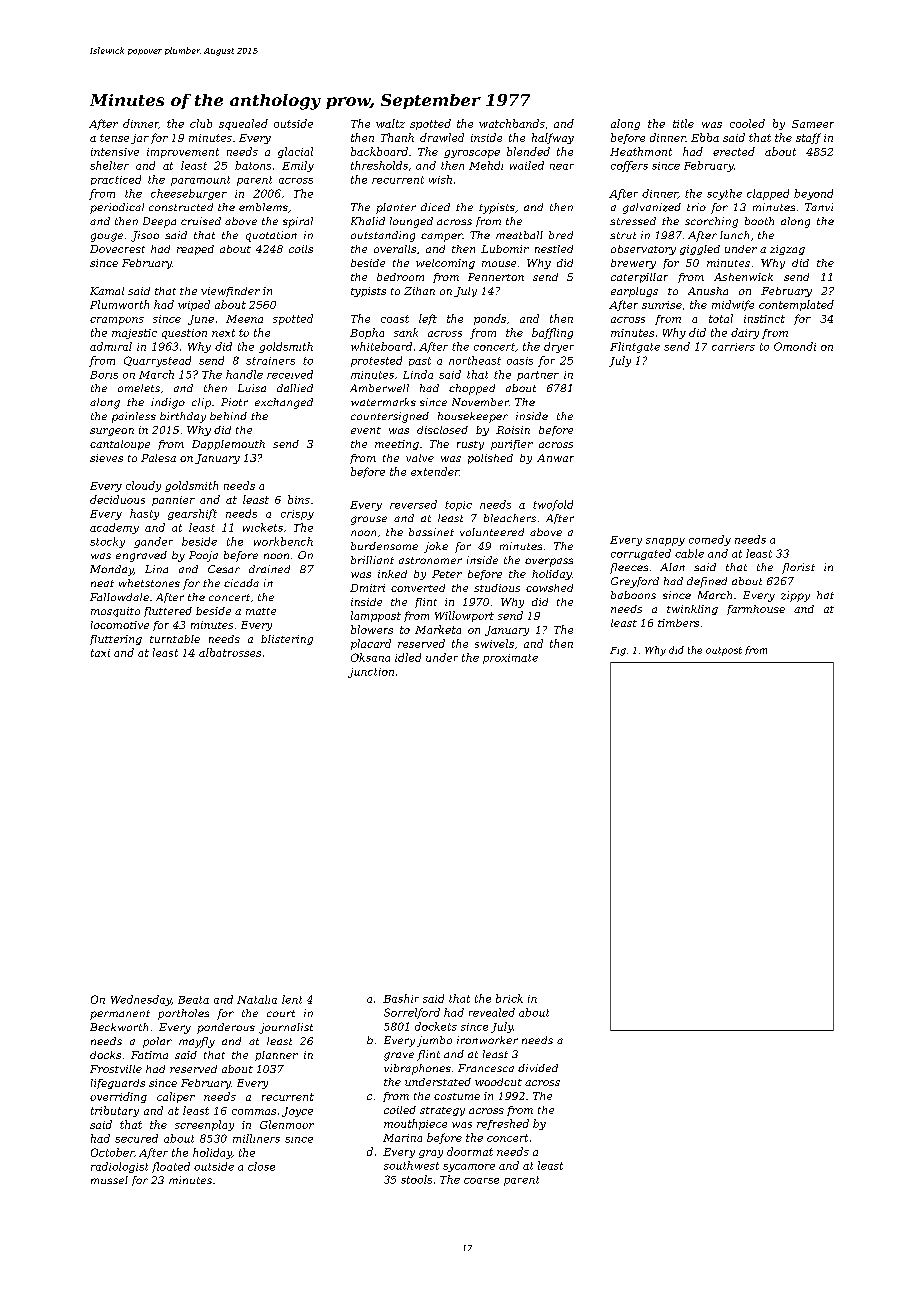  Describe the element at coordinates (733, 347) in the document. I see `carriers` at that location.
